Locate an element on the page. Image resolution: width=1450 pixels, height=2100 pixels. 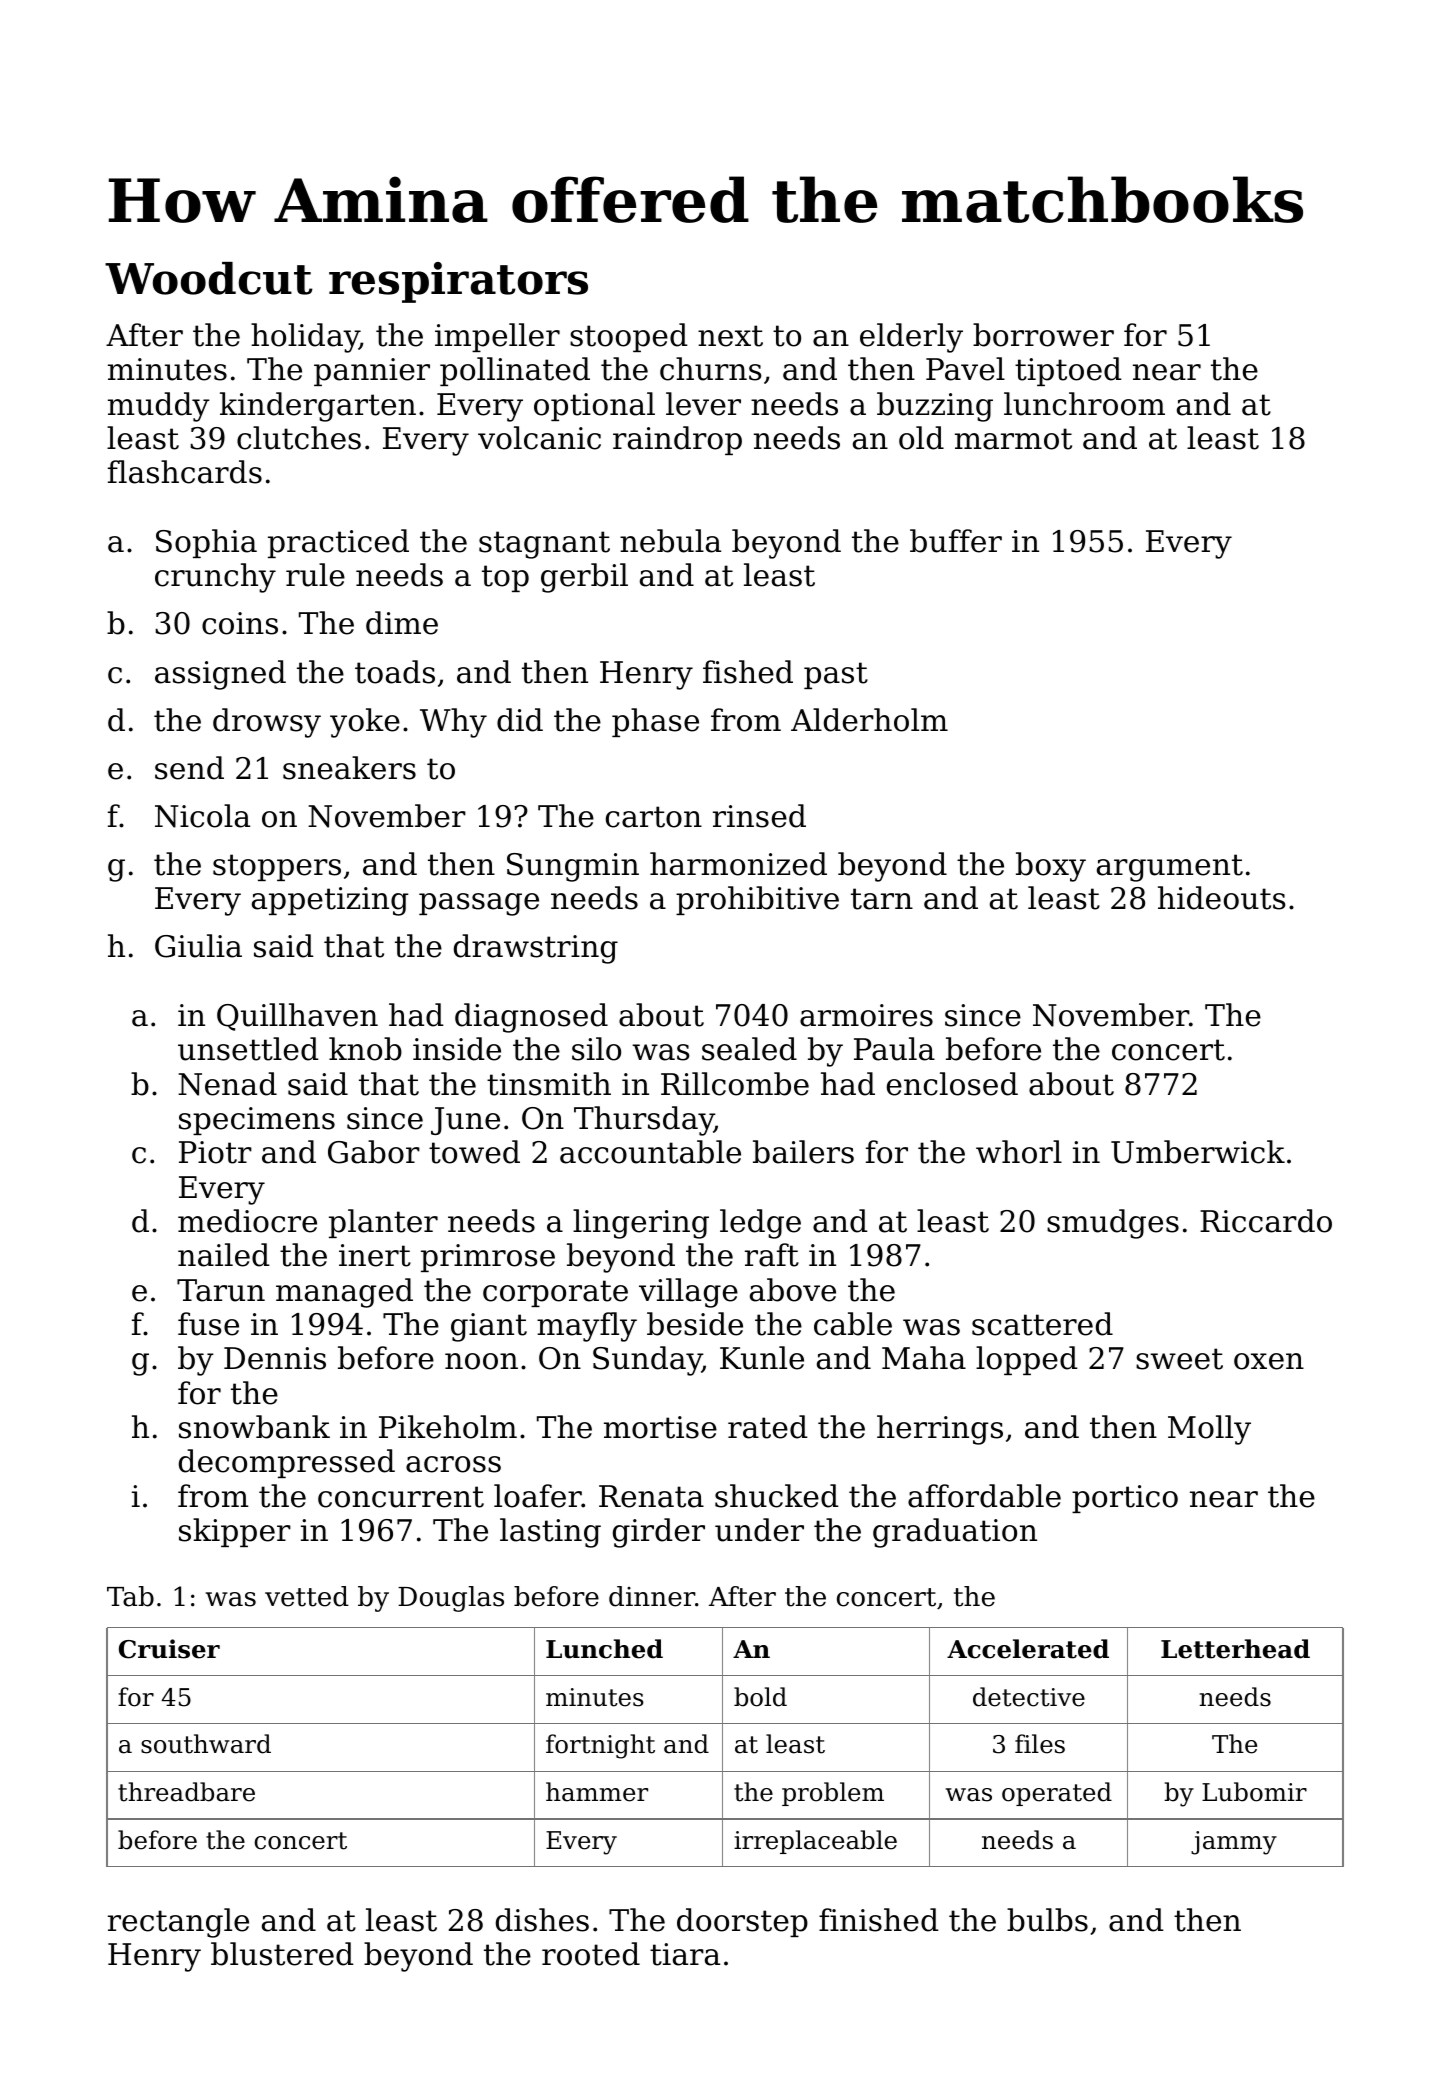
fished is located at coordinates (748, 672).
